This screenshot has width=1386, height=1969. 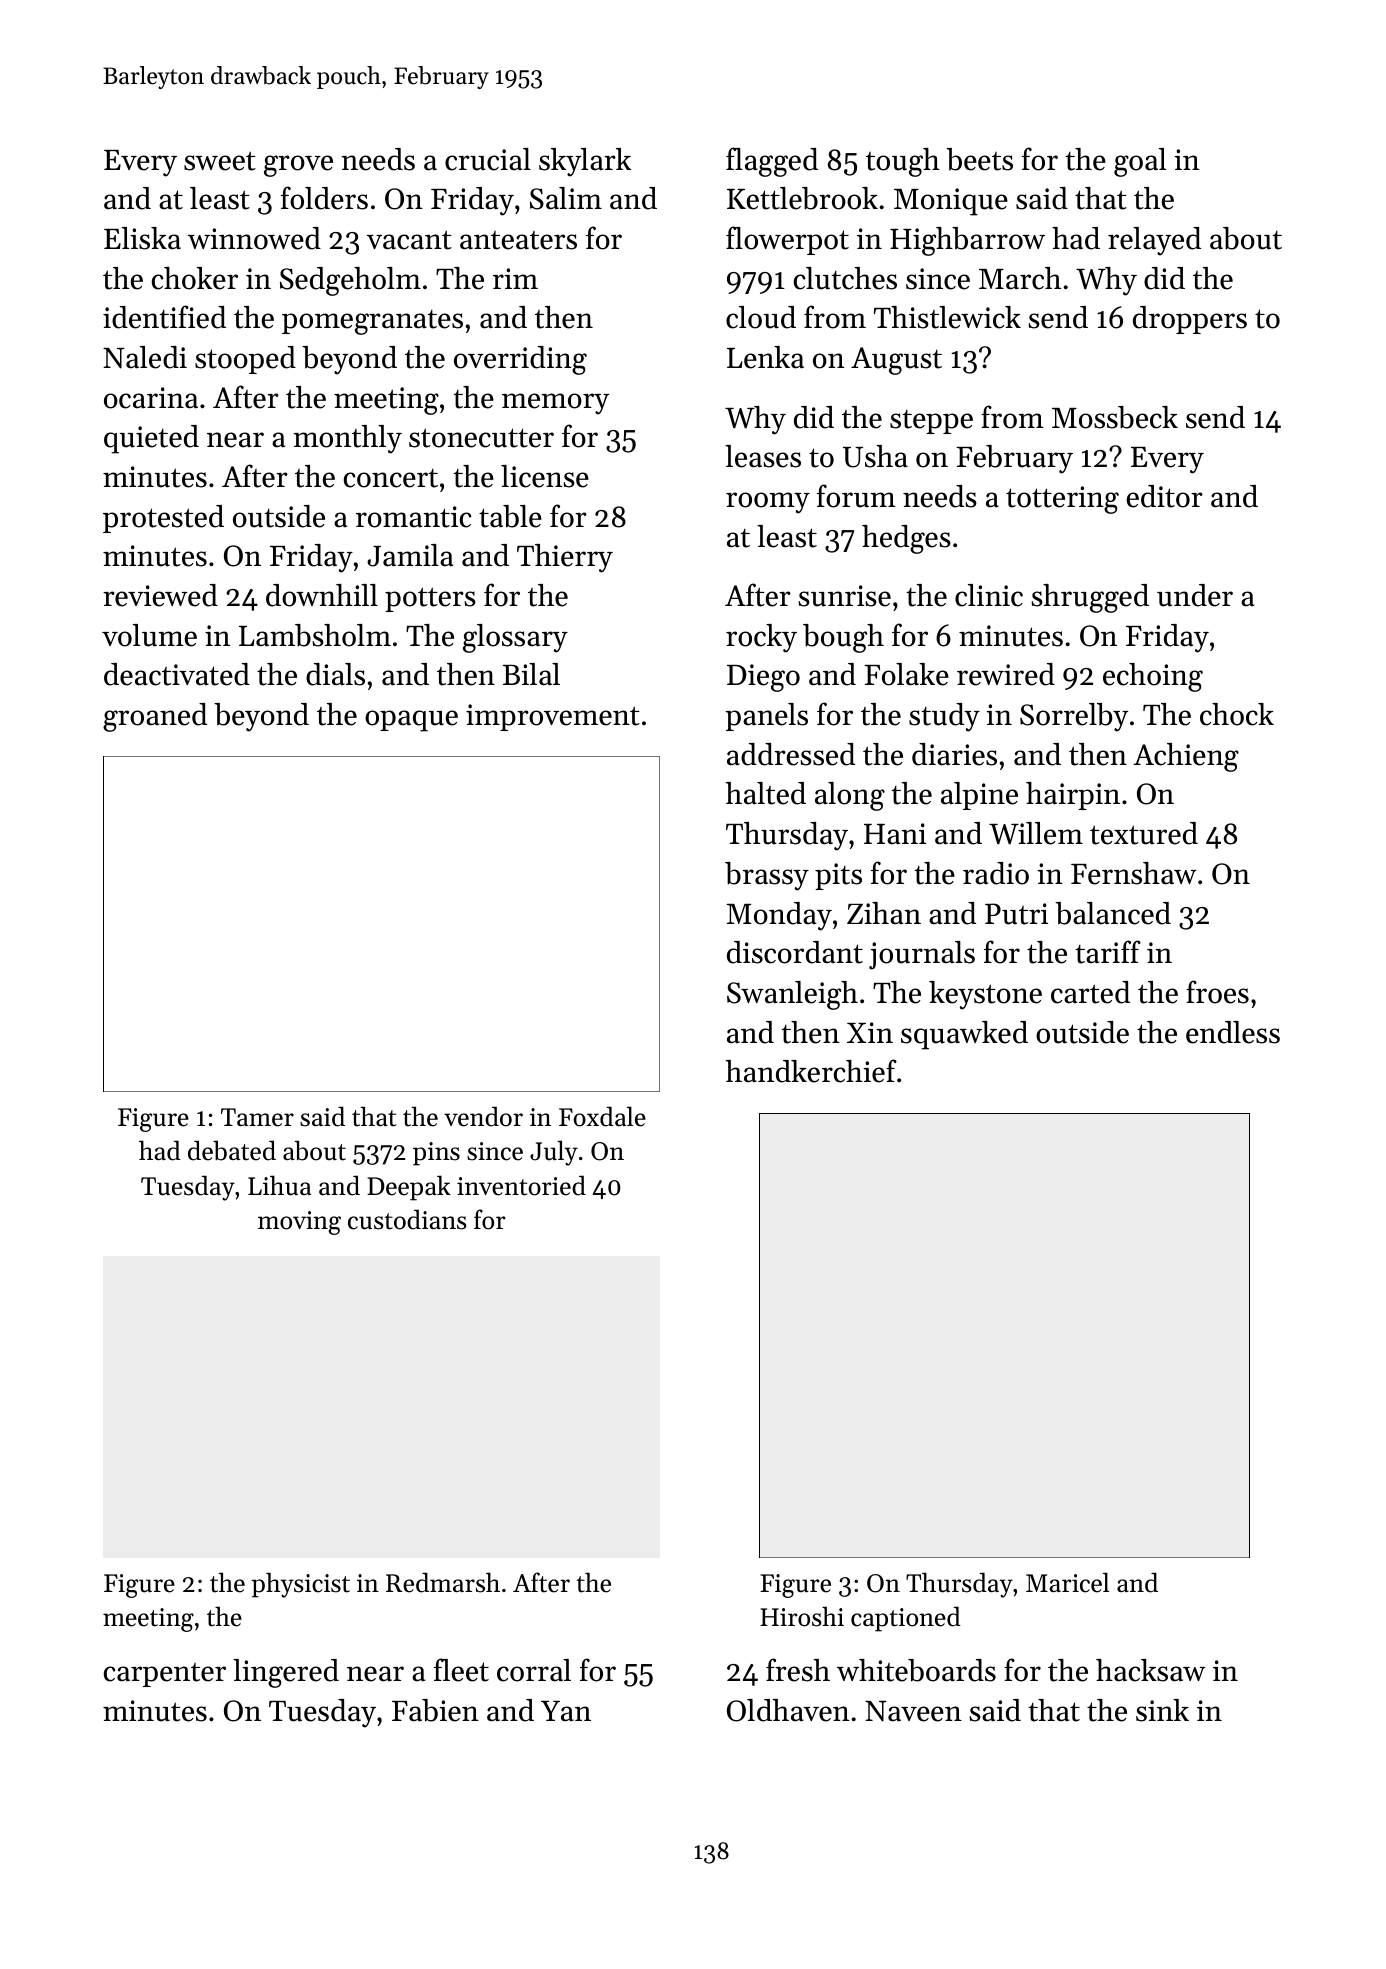 I want to click on lingered, so click(x=286, y=1673).
